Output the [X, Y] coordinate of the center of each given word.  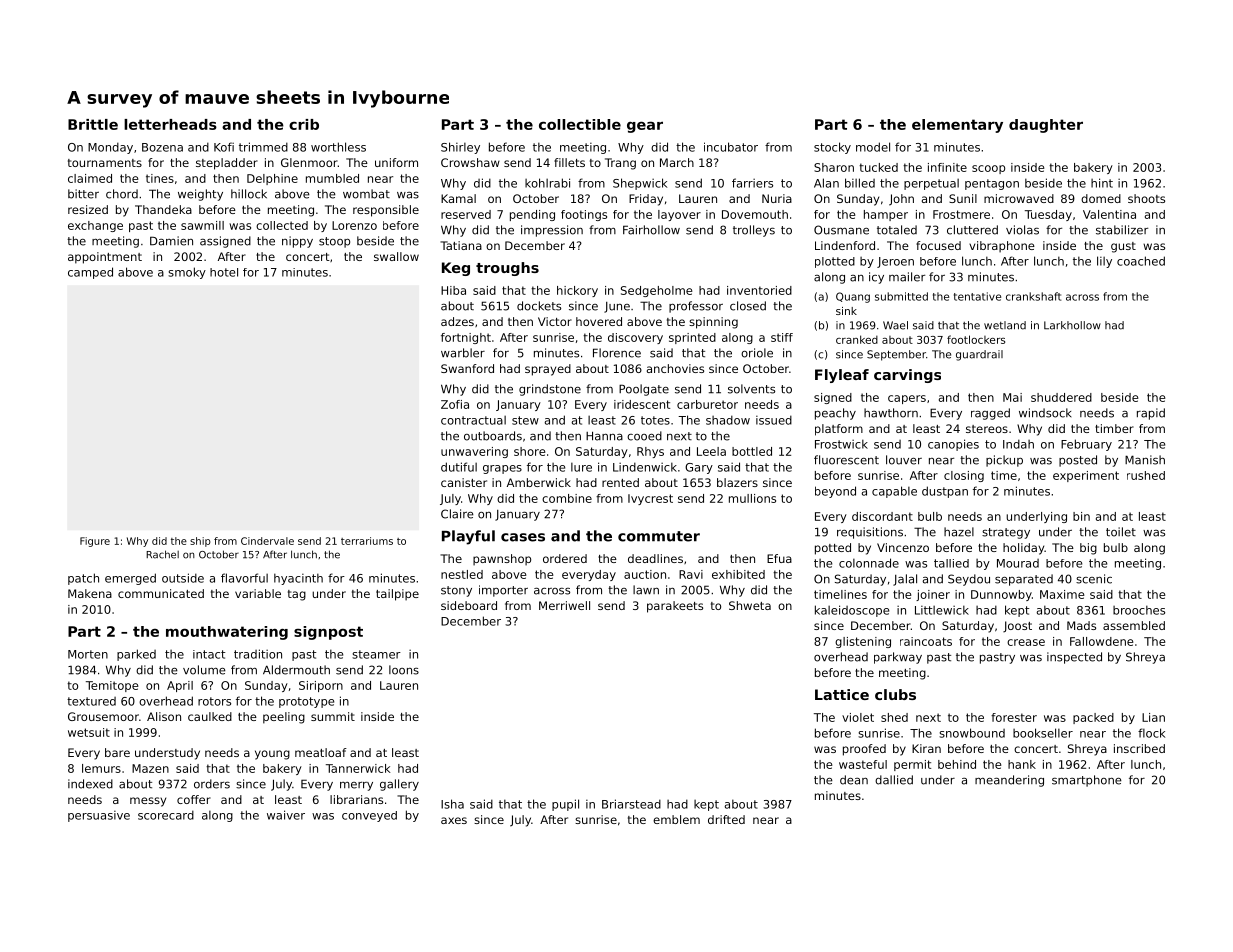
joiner [933, 595]
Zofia [455, 404]
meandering [1009, 781]
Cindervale [267, 541]
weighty [200, 195]
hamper [886, 215]
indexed [90, 784]
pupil [565, 805]
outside [183, 578]
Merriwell [564, 605]
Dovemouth [755, 214]
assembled [1134, 625]
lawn [646, 590]
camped [90, 273]
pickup [1004, 461]
